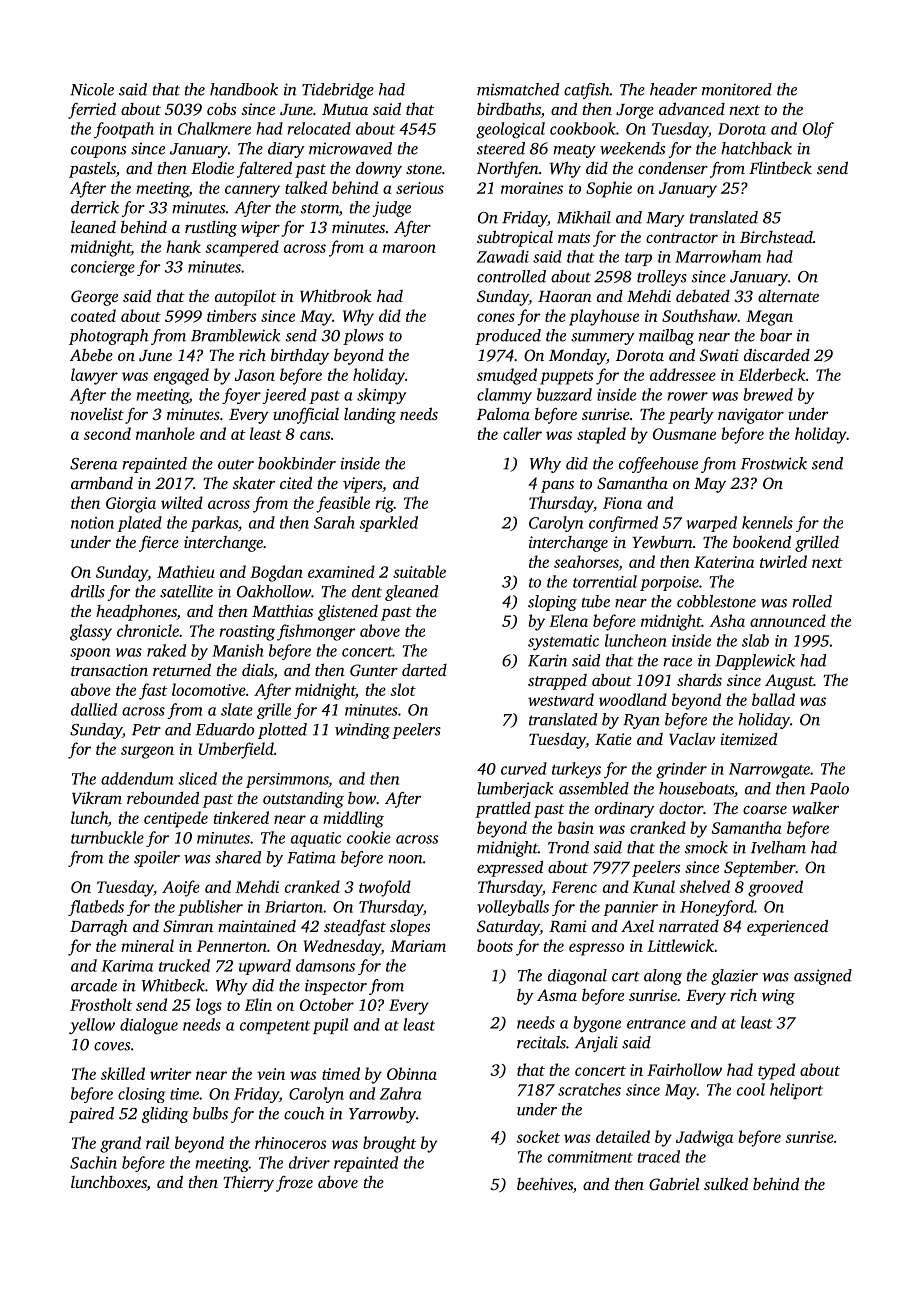  Describe the element at coordinates (663, 977) in the screenshot. I see `along` at that location.
